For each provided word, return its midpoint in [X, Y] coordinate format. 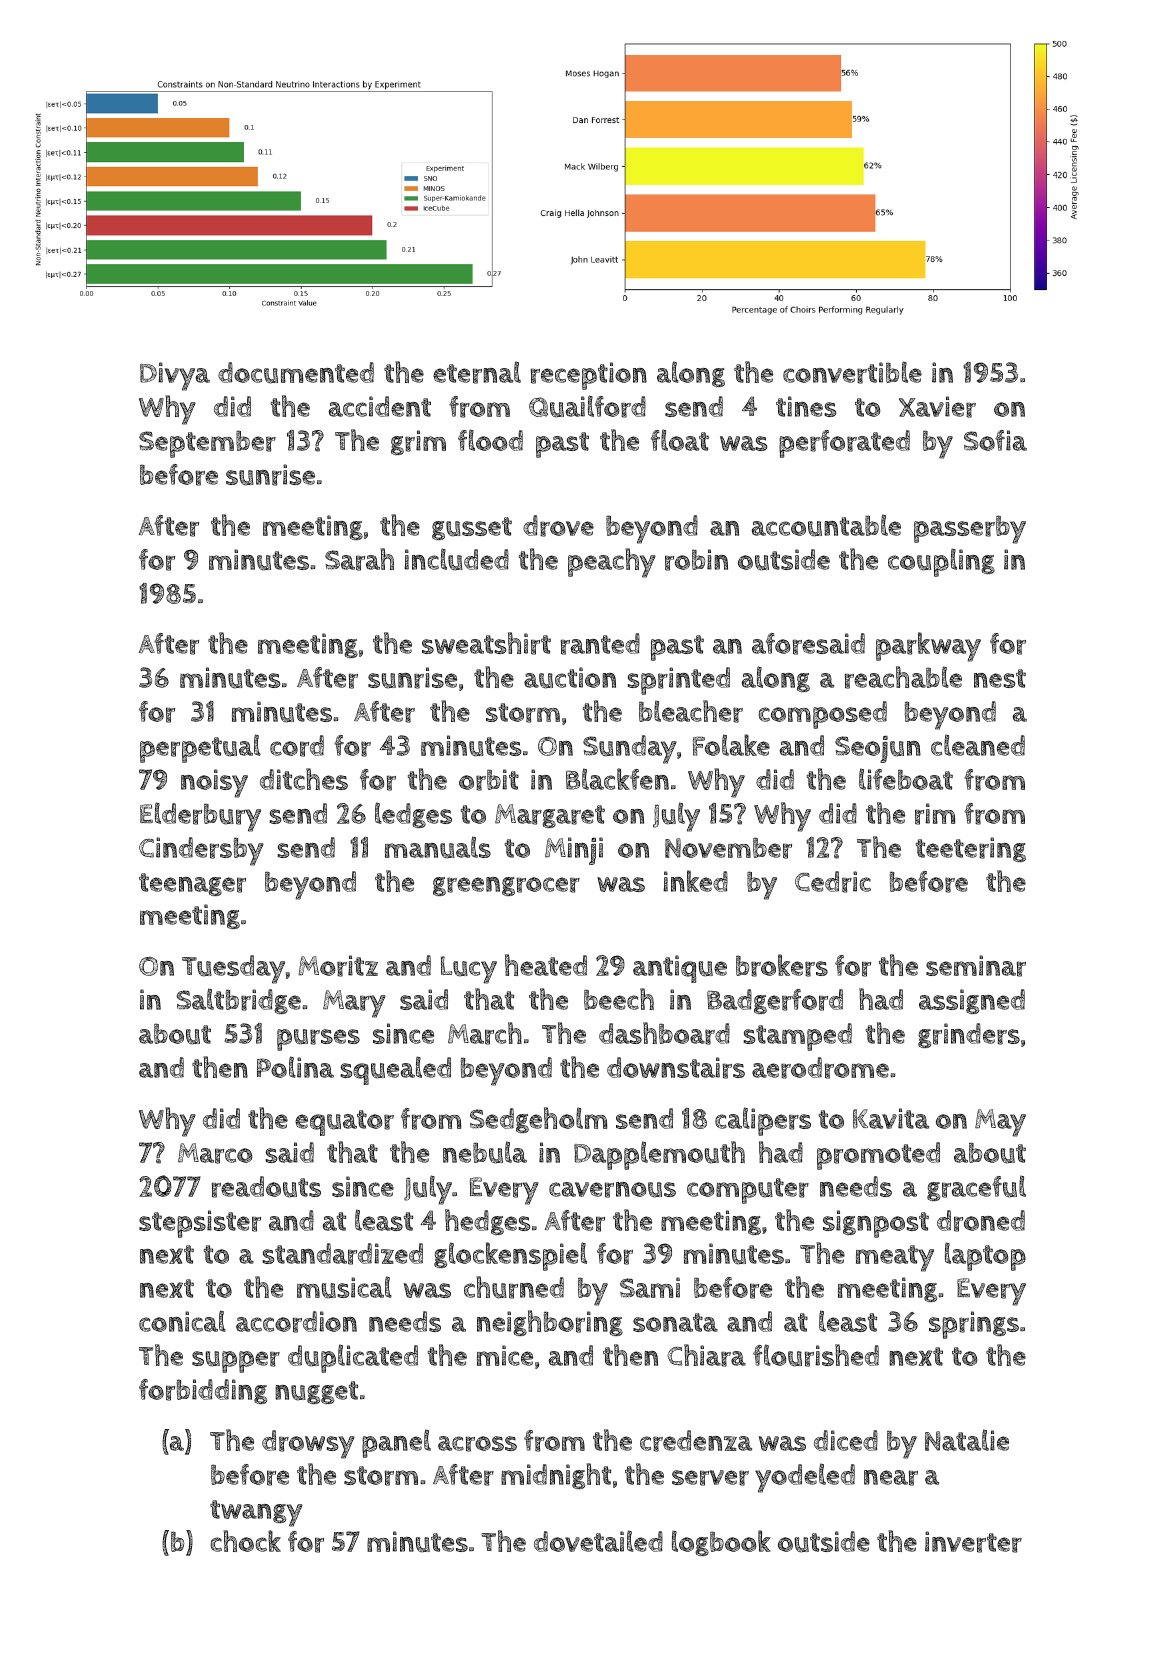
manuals [438, 847]
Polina [295, 1067]
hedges [487, 1222]
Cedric [833, 882]
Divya [175, 376]
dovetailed [598, 1541]
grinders [969, 1035]
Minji [574, 851]
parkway [928, 647]
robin [696, 560]
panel [396, 1443]
